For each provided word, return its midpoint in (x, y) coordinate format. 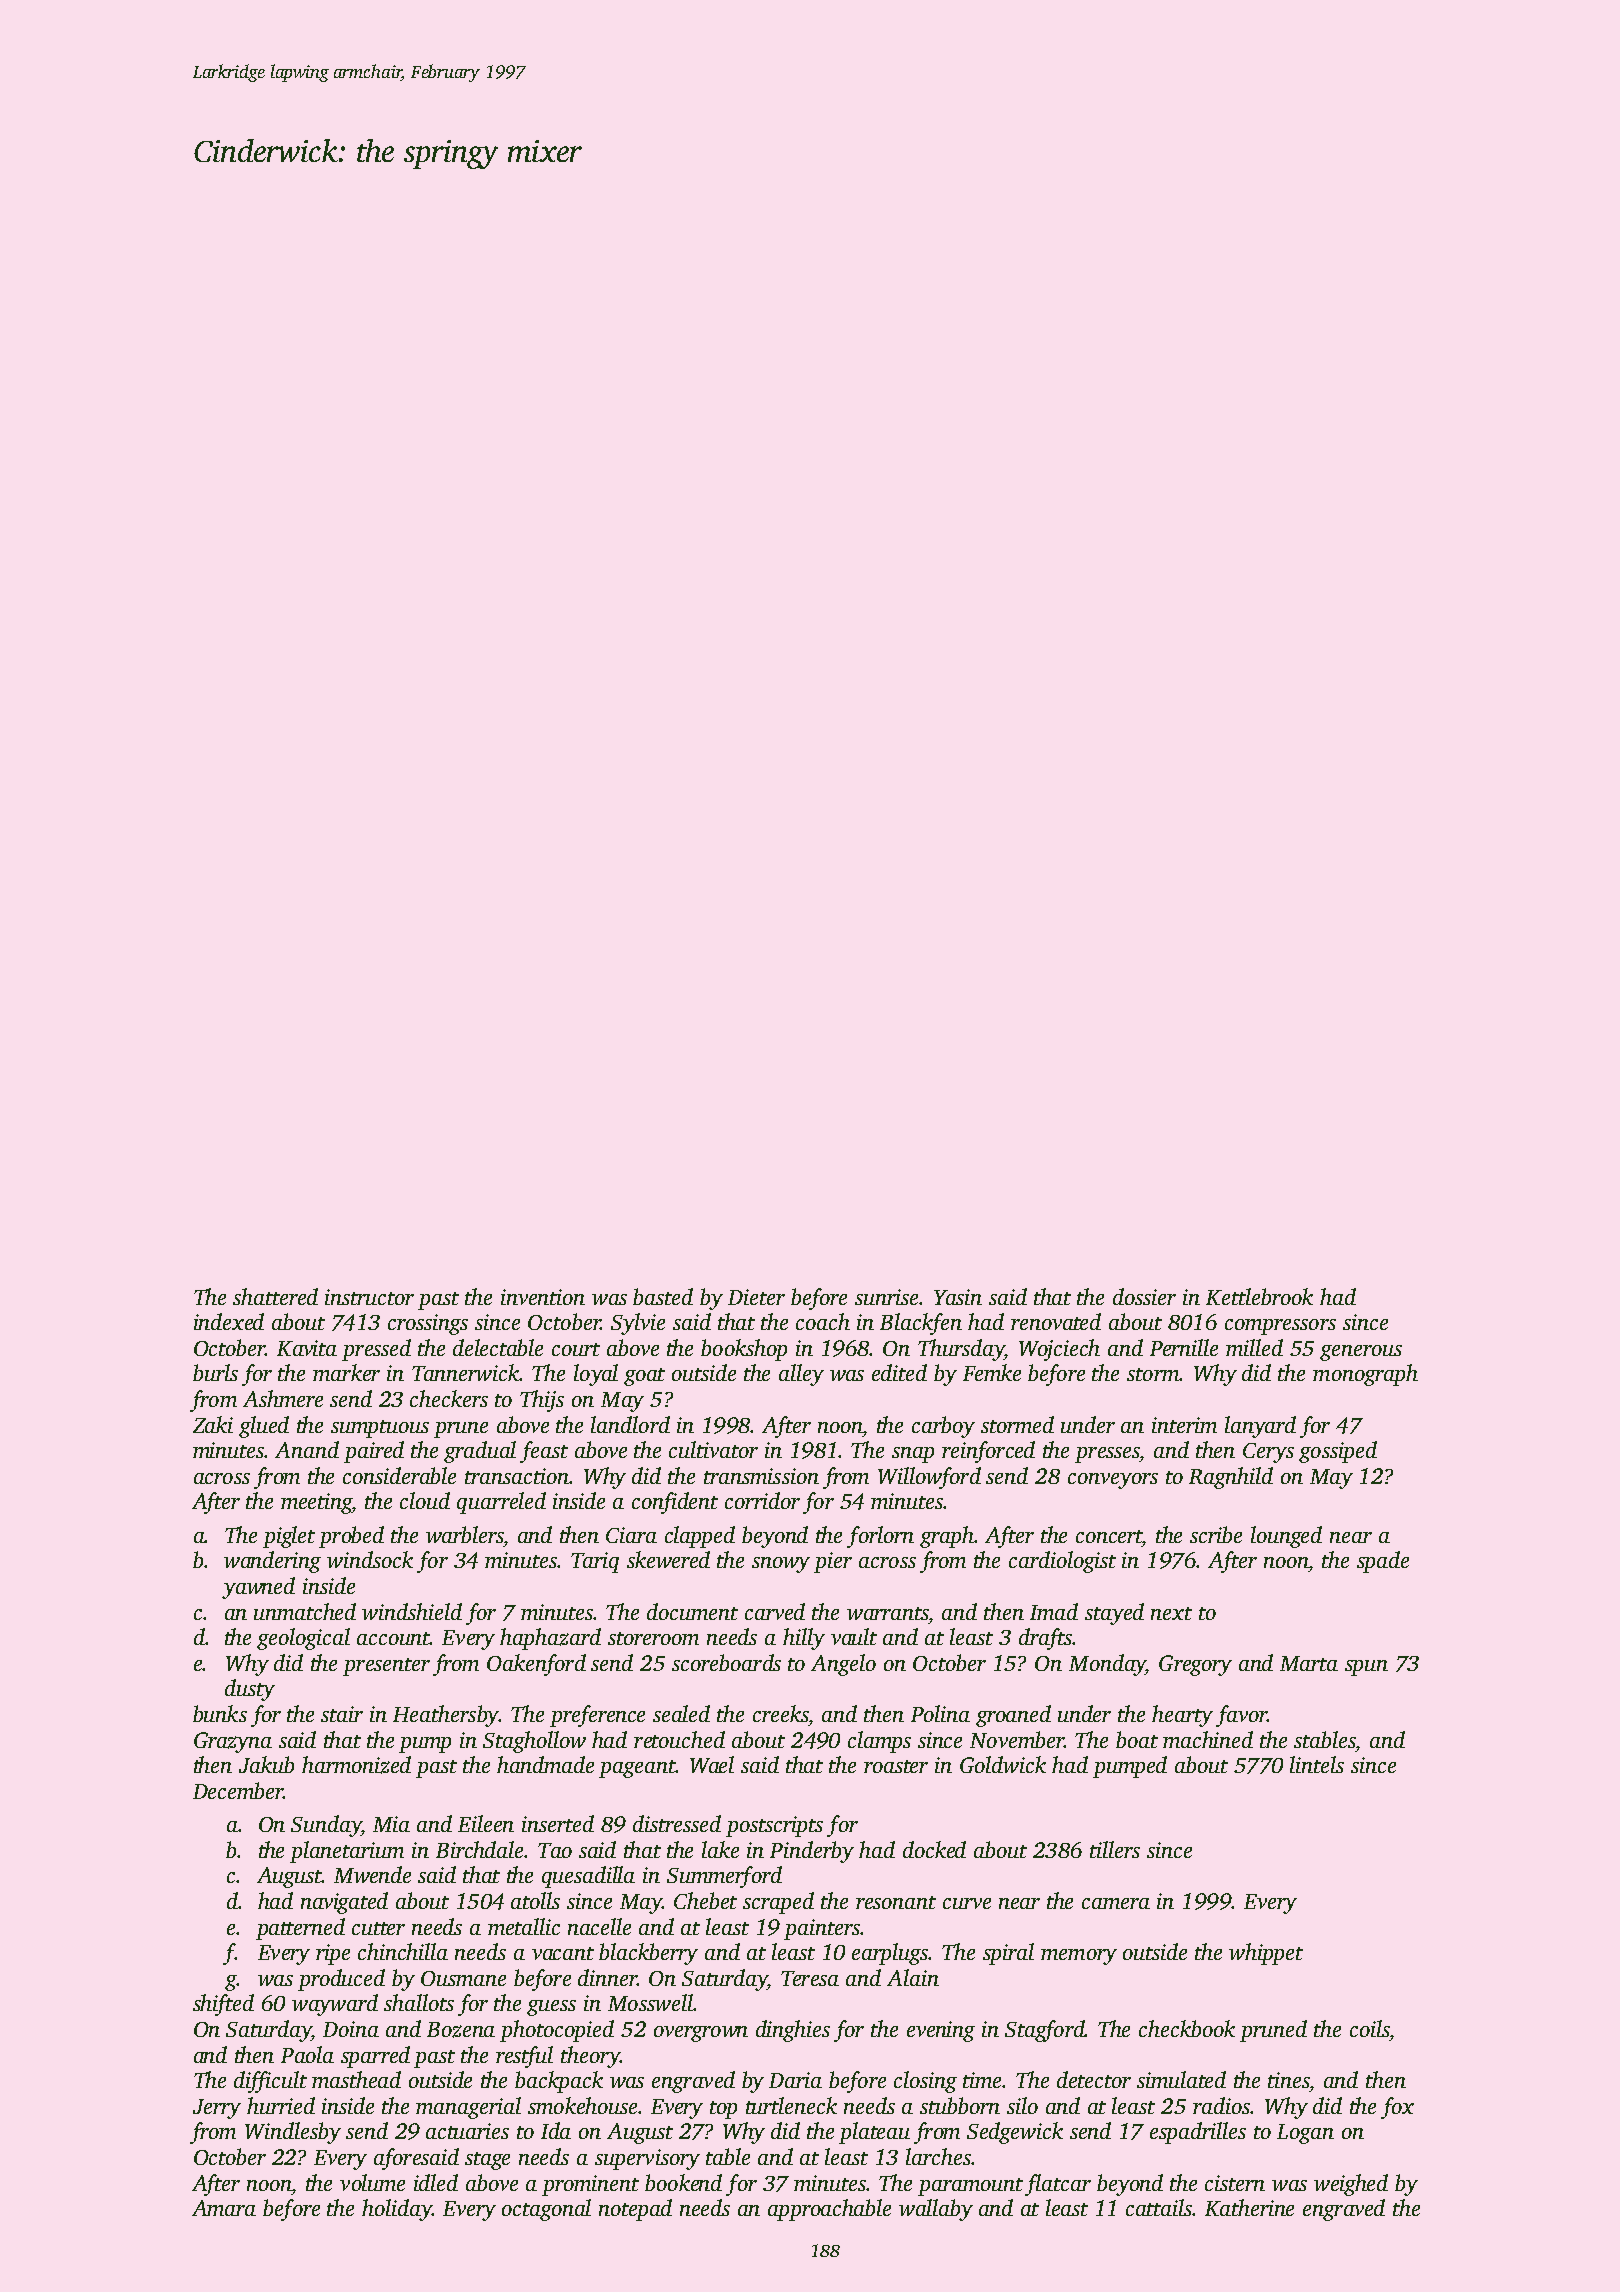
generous (1361, 1353)
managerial (468, 2108)
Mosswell (650, 2002)
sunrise (886, 1297)
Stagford (1045, 2031)
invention (543, 1297)
